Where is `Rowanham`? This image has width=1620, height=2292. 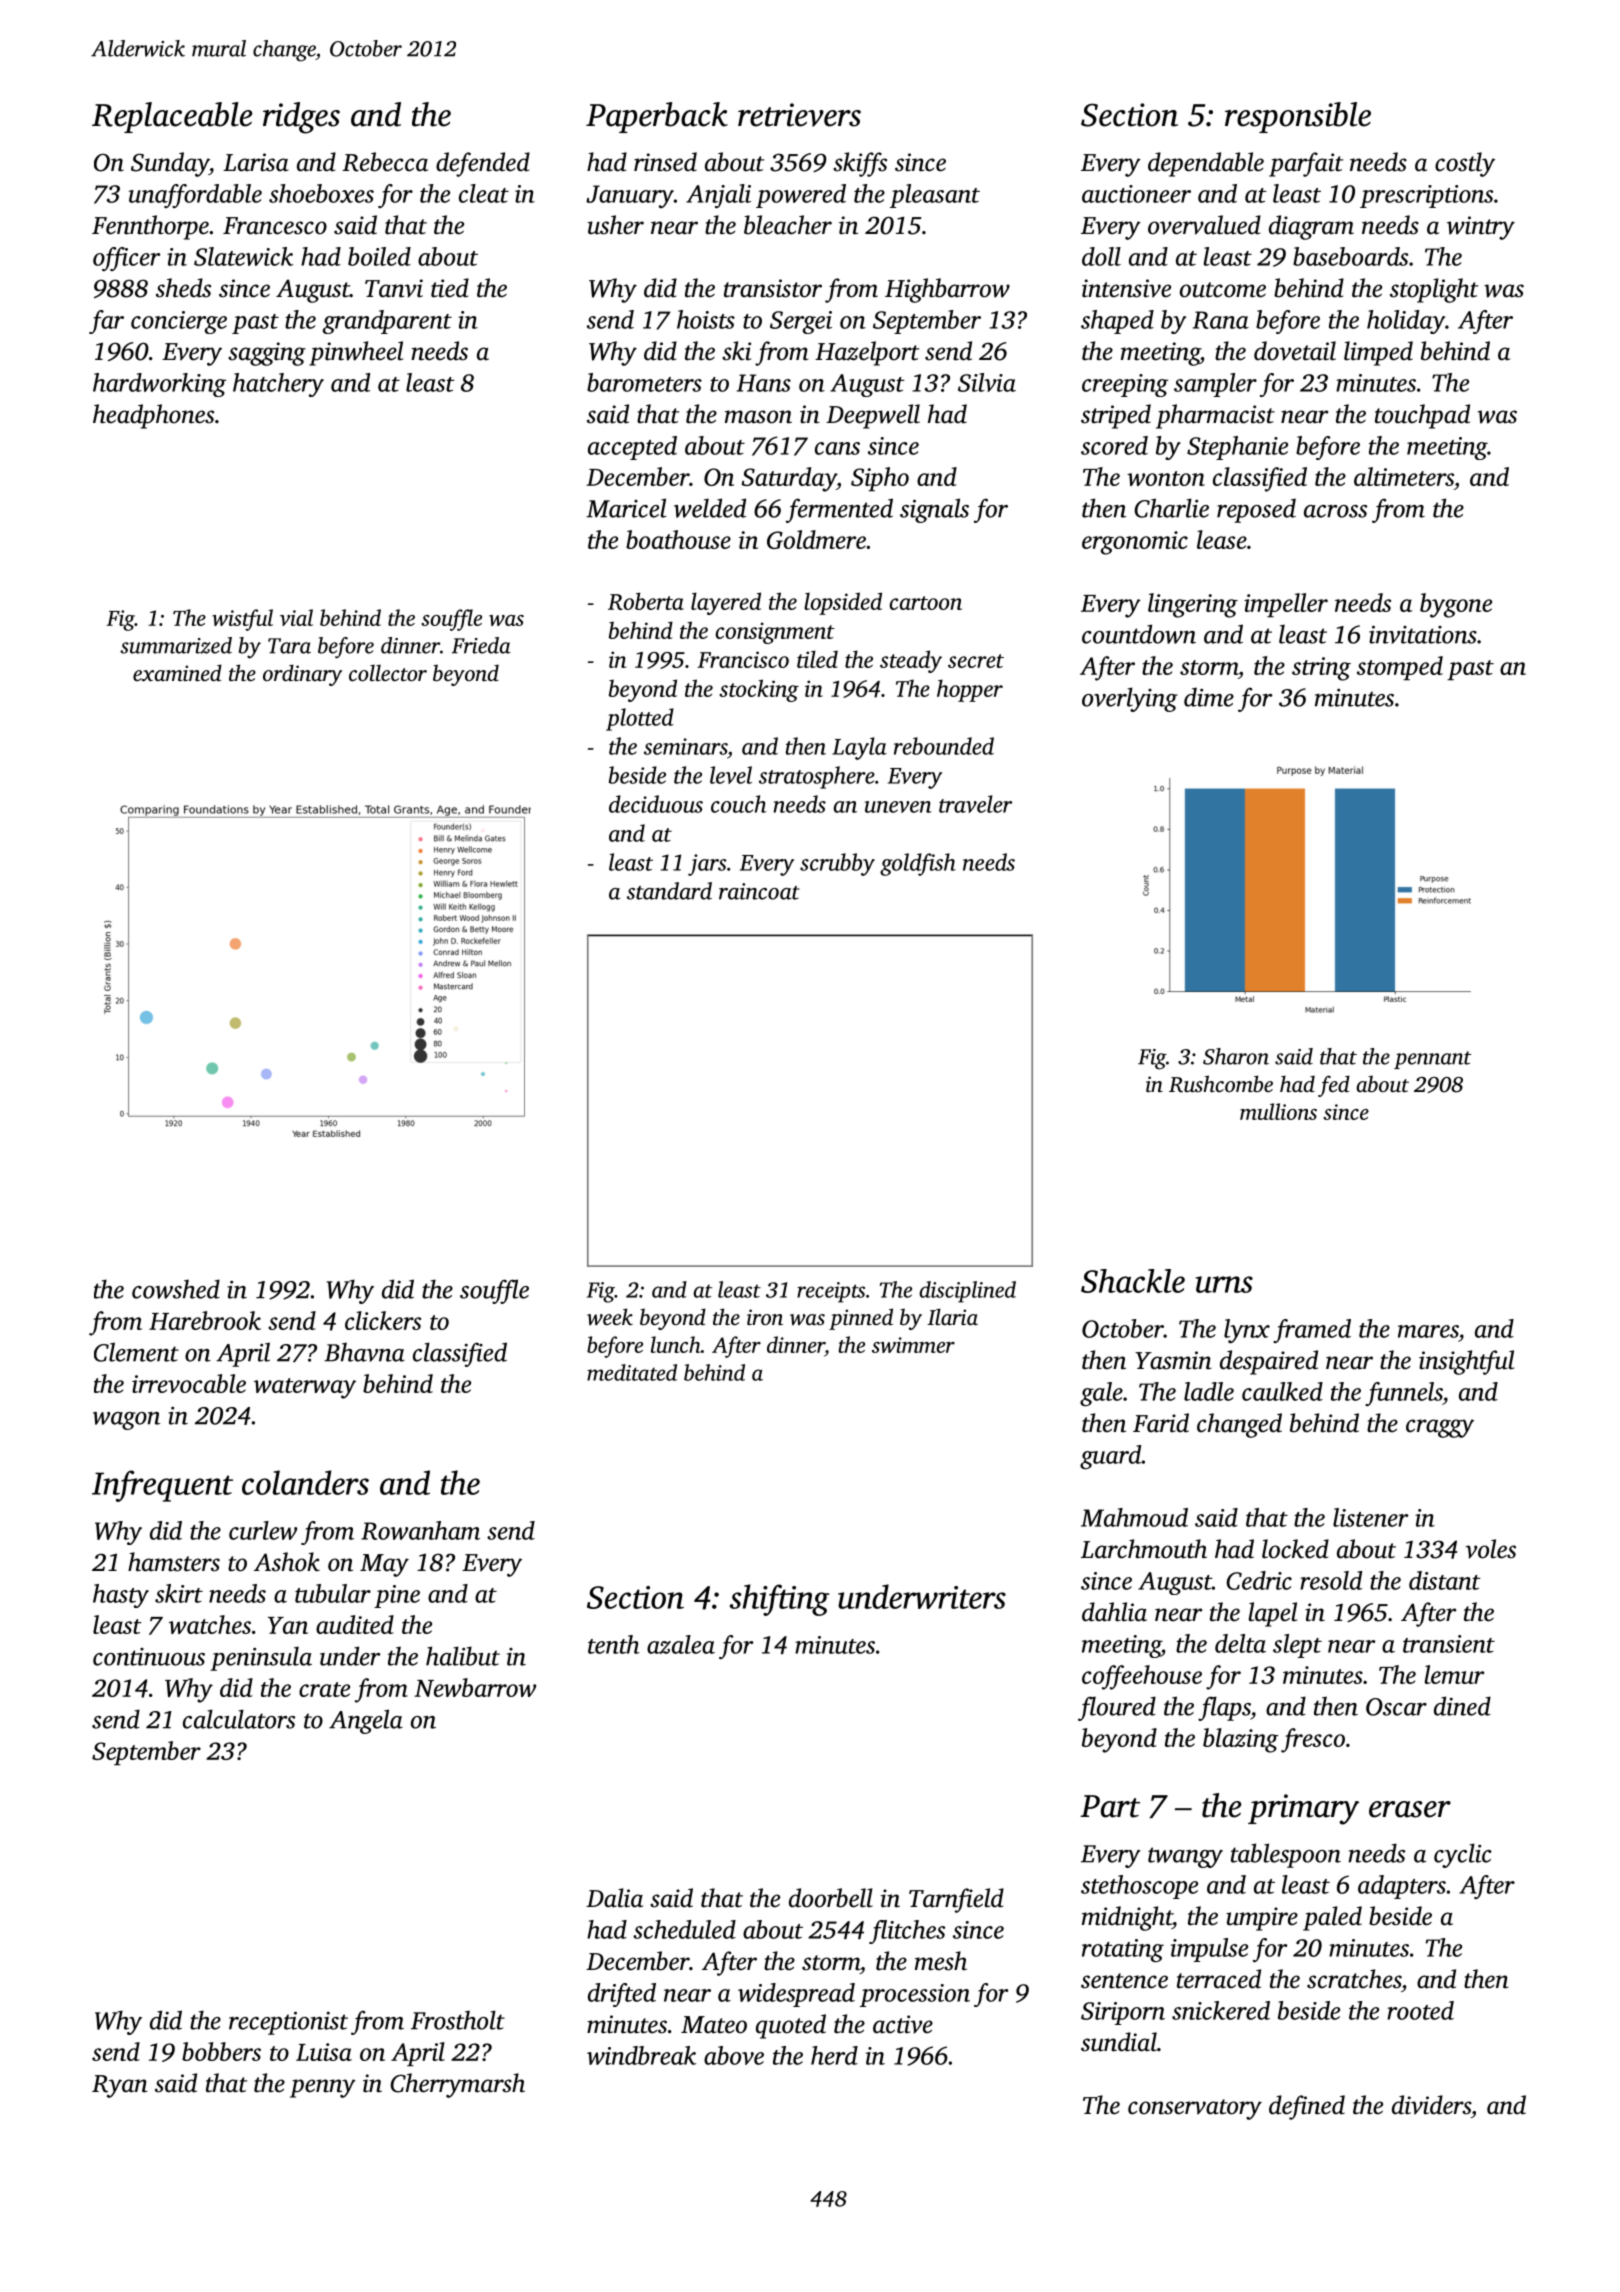 Rowanham is located at coordinates (420, 1530).
